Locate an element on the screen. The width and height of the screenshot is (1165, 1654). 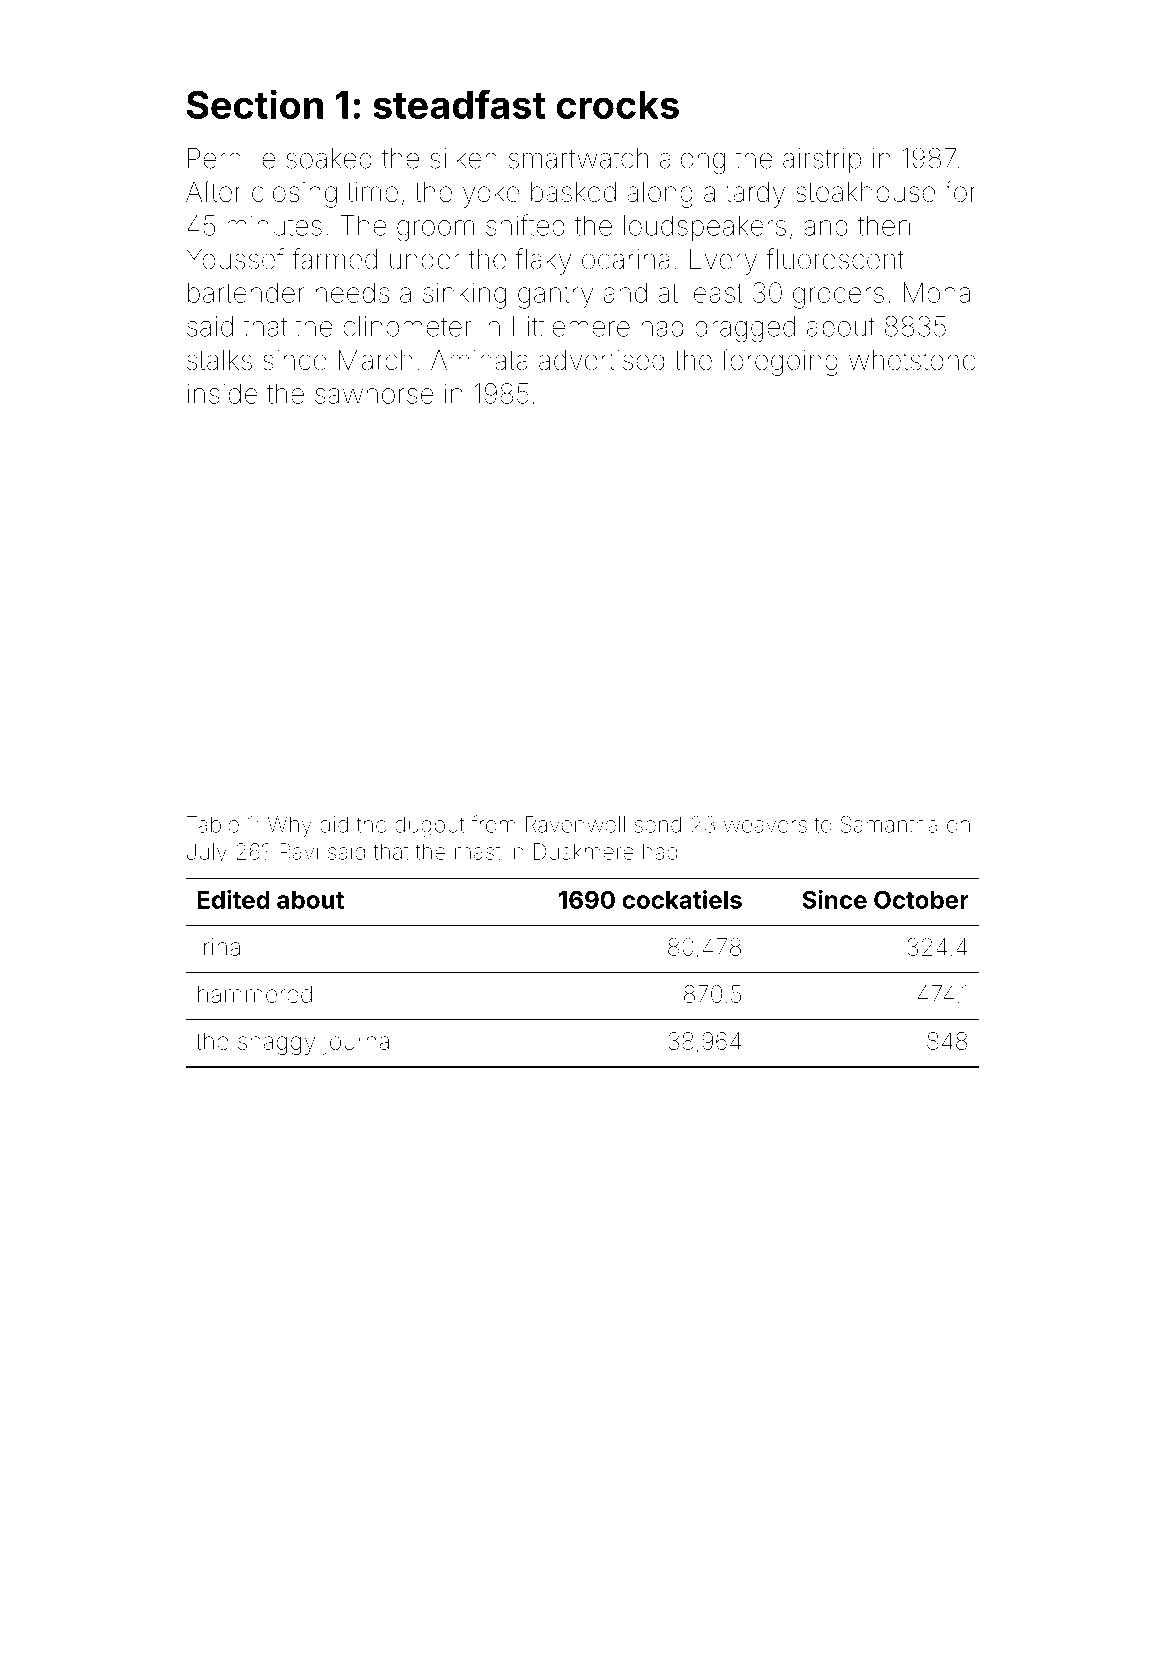
sawhorse is located at coordinates (374, 393).
